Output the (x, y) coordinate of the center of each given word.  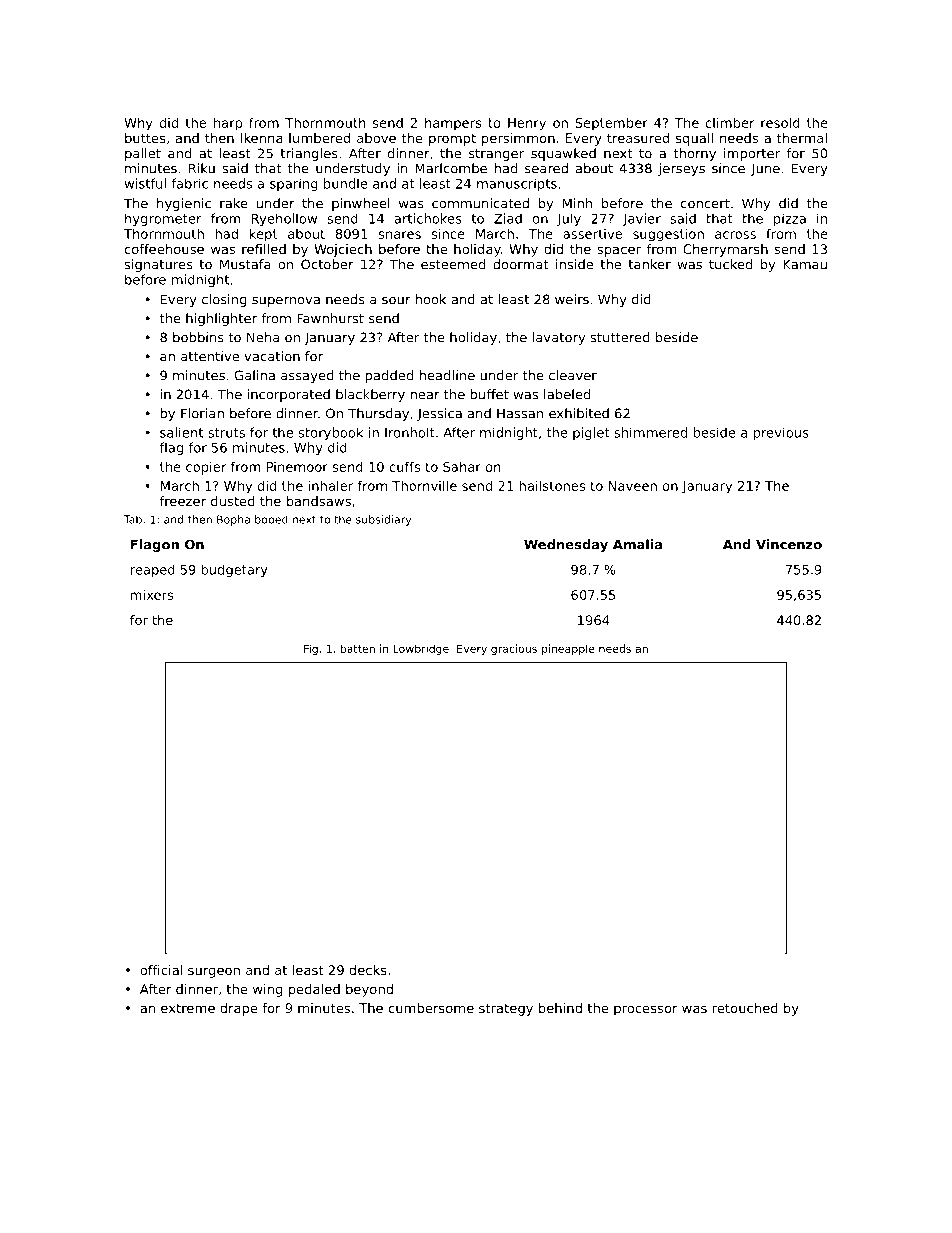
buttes (145, 138)
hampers (453, 124)
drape (239, 1009)
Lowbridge (421, 649)
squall (694, 139)
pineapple (568, 649)
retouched (745, 1008)
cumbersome (431, 1008)
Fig (311, 649)
